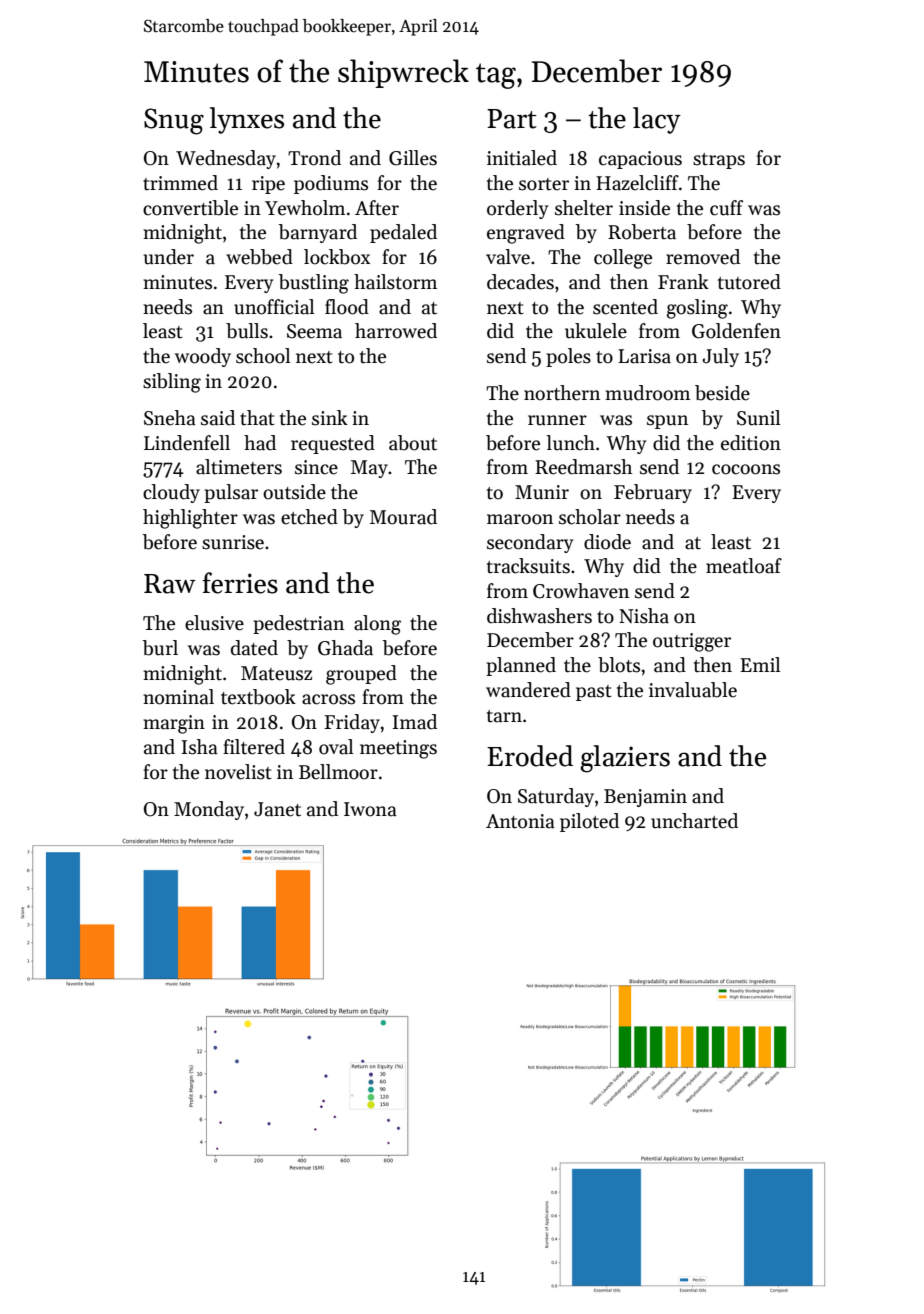  What do you see at coordinates (403, 517) in the page?
I see `Mourad` at bounding box center [403, 517].
